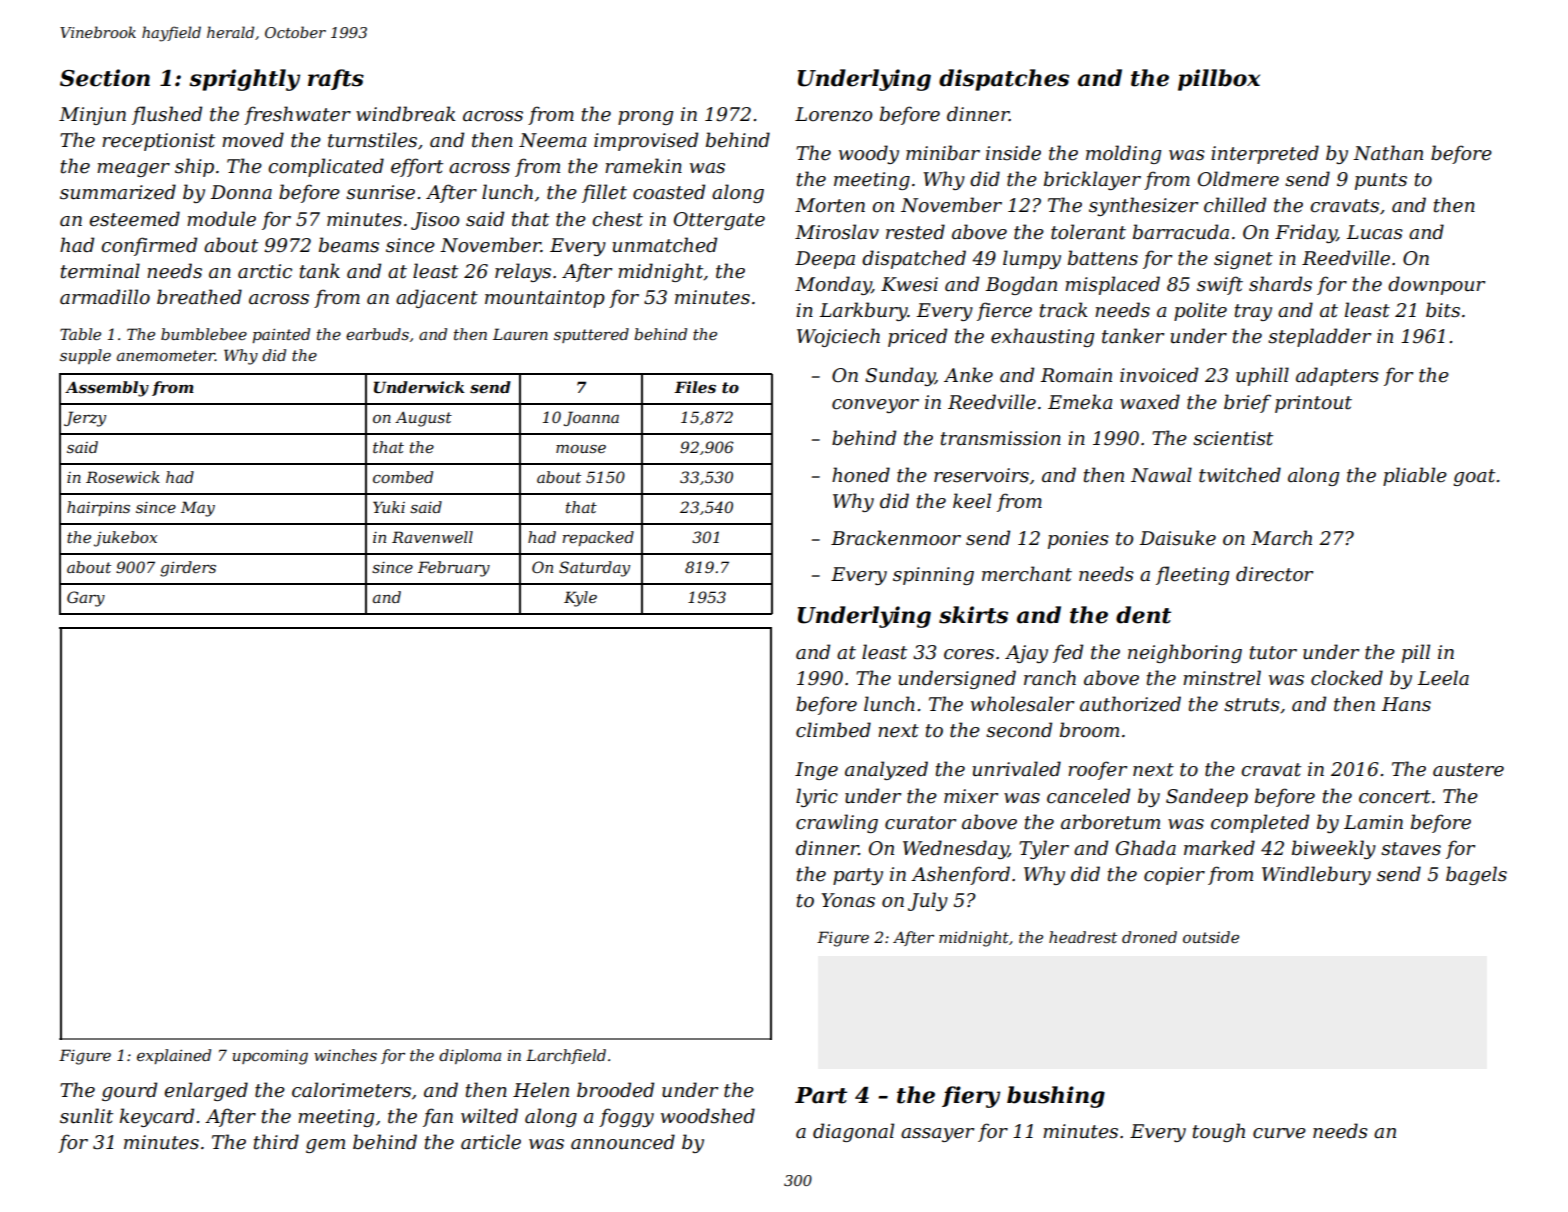 The width and height of the screenshot is (1568, 1212). Describe the element at coordinates (591, 418) in the screenshot. I see `Joanna` at that location.
